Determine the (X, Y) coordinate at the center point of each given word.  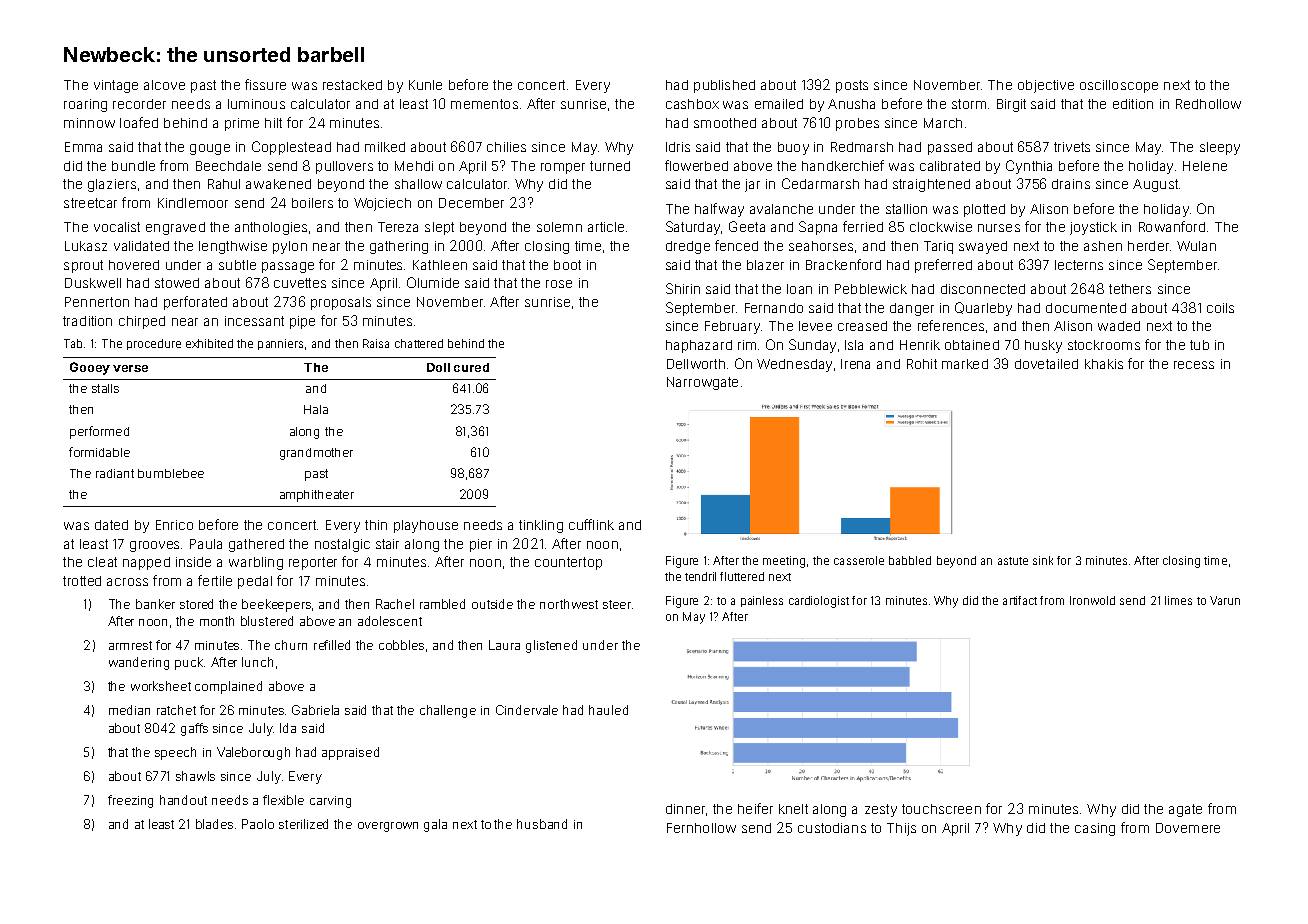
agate (1185, 810)
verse (130, 368)
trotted (82, 581)
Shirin (683, 288)
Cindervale (527, 710)
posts (852, 86)
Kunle (425, 85)
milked (385, 147)
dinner (685, 809)
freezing (130, 801)
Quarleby (983, 309)
